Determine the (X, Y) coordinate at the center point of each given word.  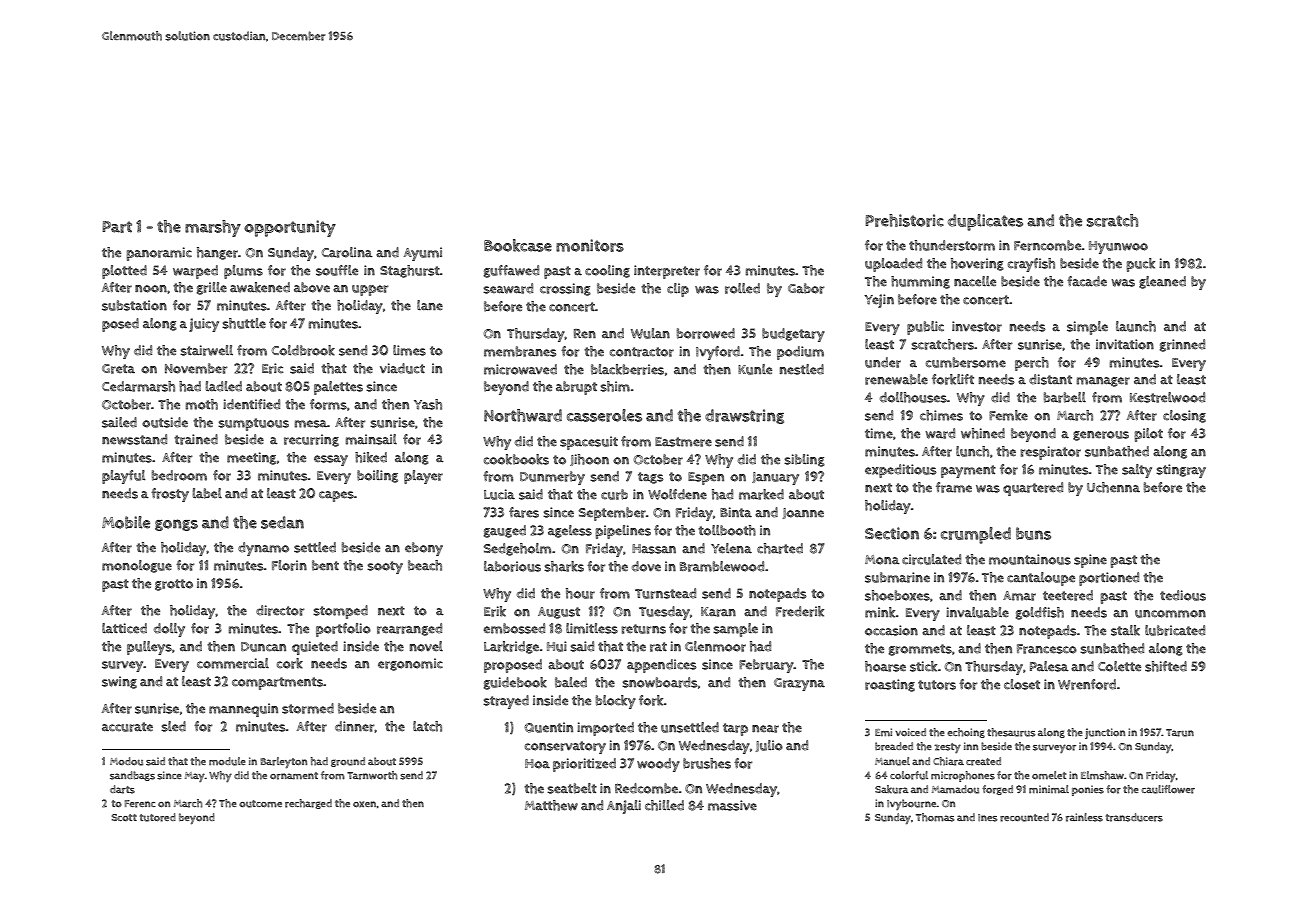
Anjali (624, 807)
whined (983, 433)
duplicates (985, 222)
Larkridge (511, 647)
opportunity (290, 228)
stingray (1181, 471)
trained (196, 439)
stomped (340, 612)
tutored (158, 817)
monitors (590, 245)
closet (1022, 684)
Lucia (499, 494)
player (423, 477)
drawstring (744, 416)
